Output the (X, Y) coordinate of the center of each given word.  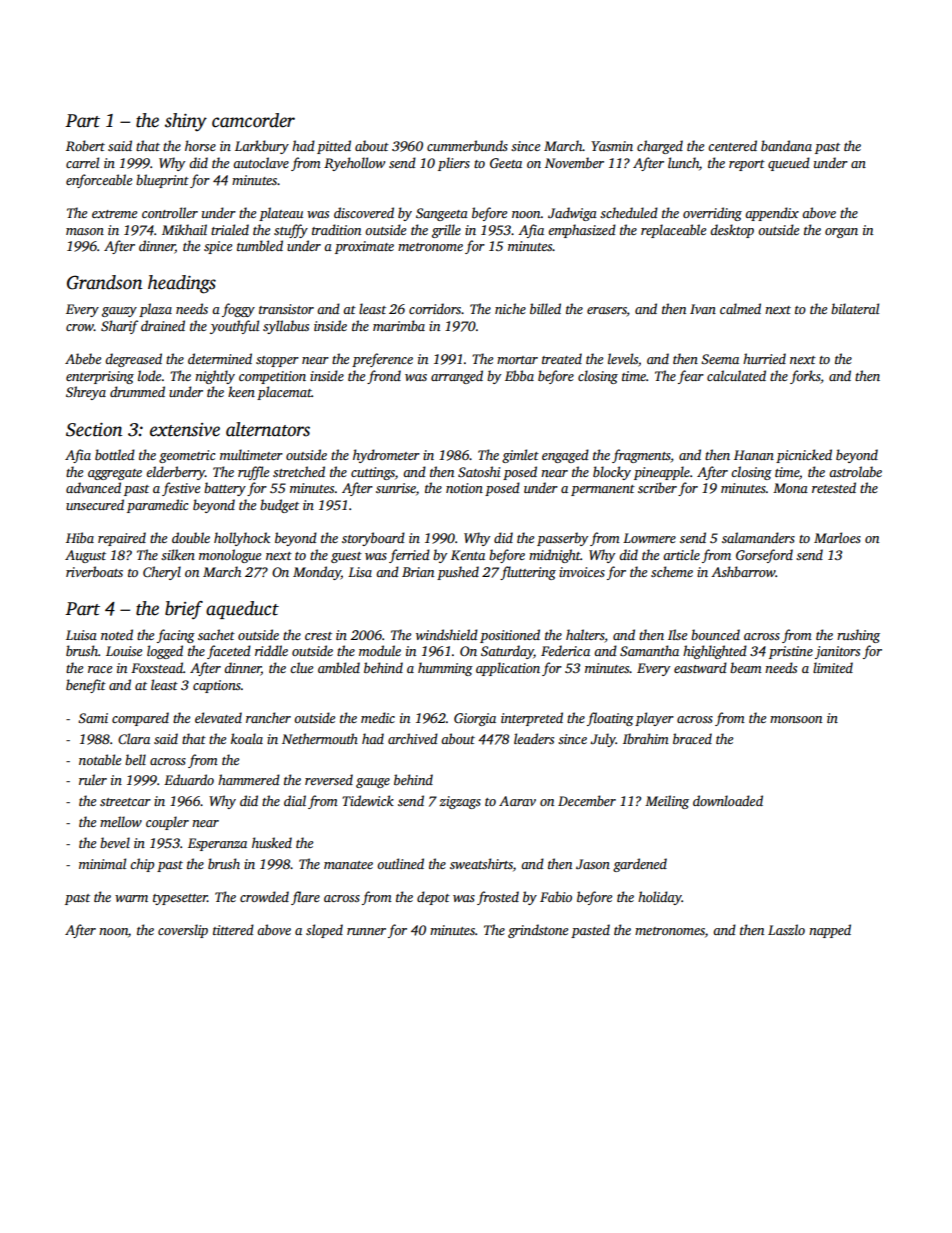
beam (746, 667)
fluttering (528, 573)
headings (182, 284)
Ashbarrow (743, 571)
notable (100, 759)
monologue (230, 556)
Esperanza (217, 844)
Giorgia (475, 719)
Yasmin (612, 146)
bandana (786, 145)
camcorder (253, 120)
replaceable (673, 231)
